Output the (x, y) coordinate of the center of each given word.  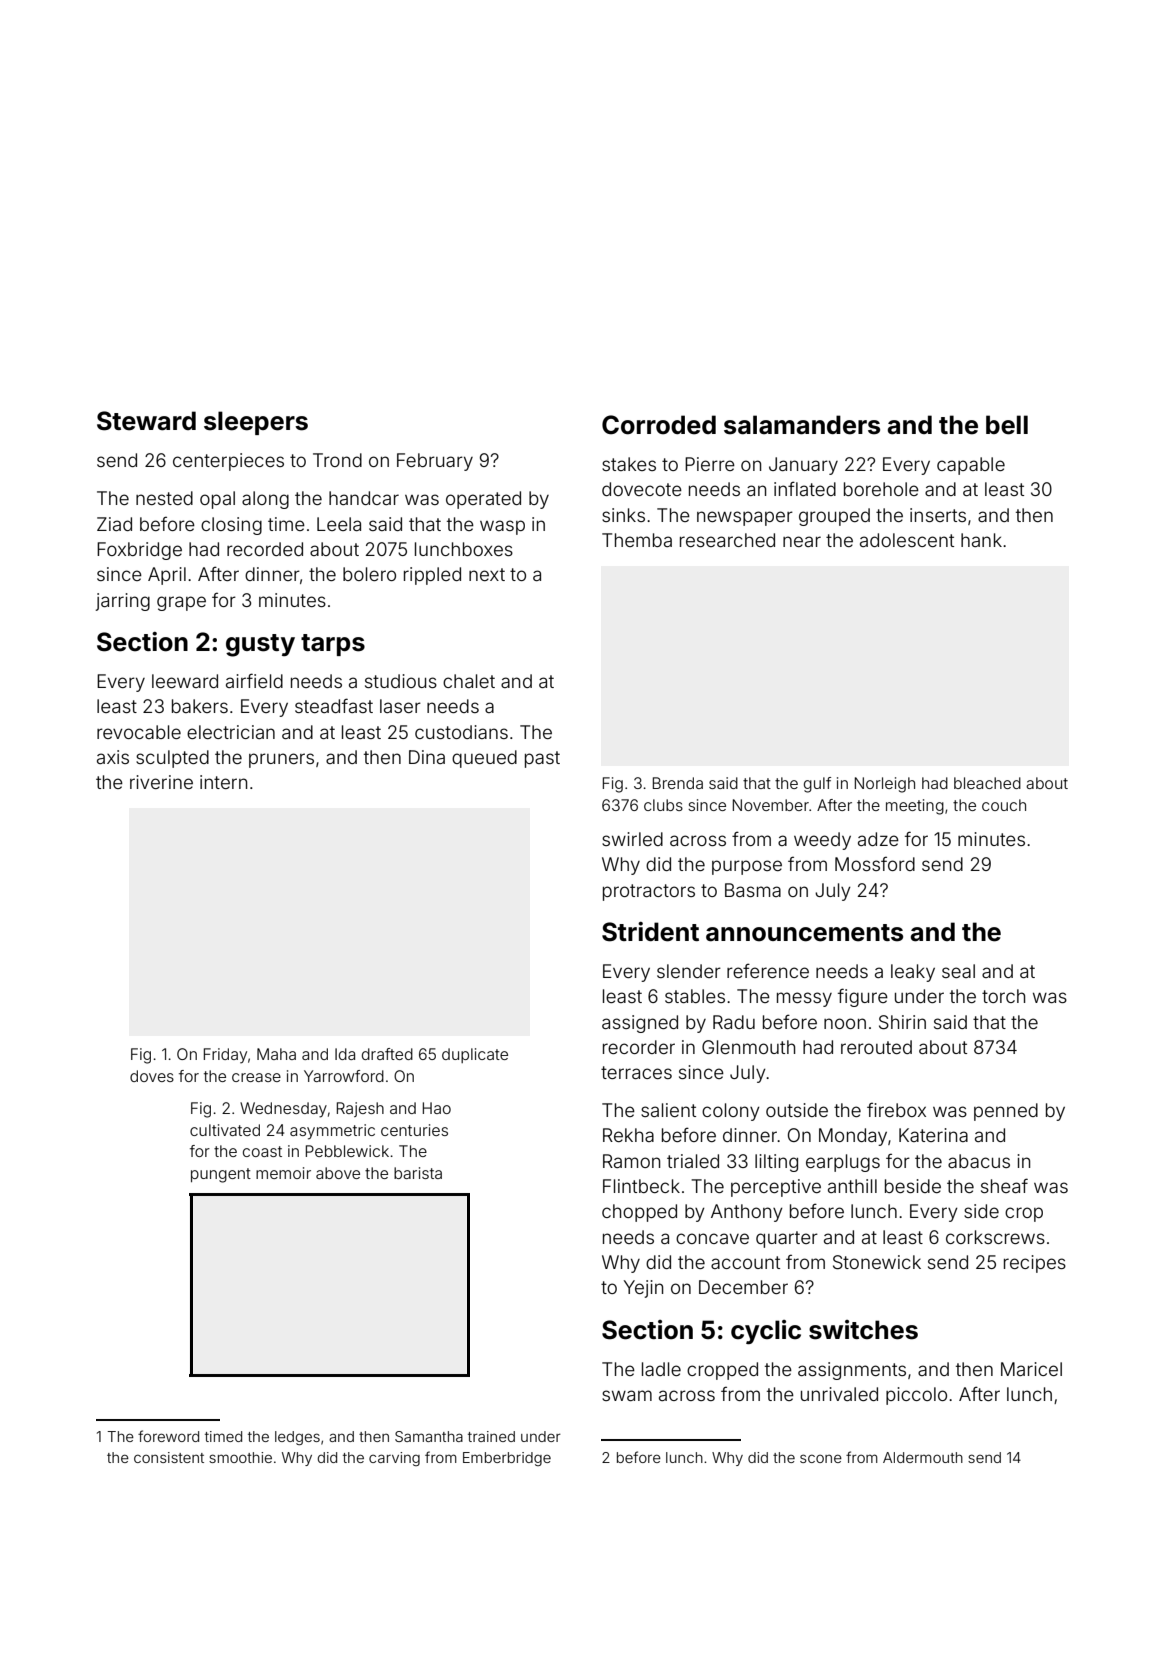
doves (152, 1076)
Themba (637, 540)
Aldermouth (923, 1457)
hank (981, 540)
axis (113, 757)
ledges (297, 1438)
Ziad (114, 524)
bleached (987, 783)
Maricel (1031, 1369)
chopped (639, 1213)
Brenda (678, 783)
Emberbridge (507, 1459)
